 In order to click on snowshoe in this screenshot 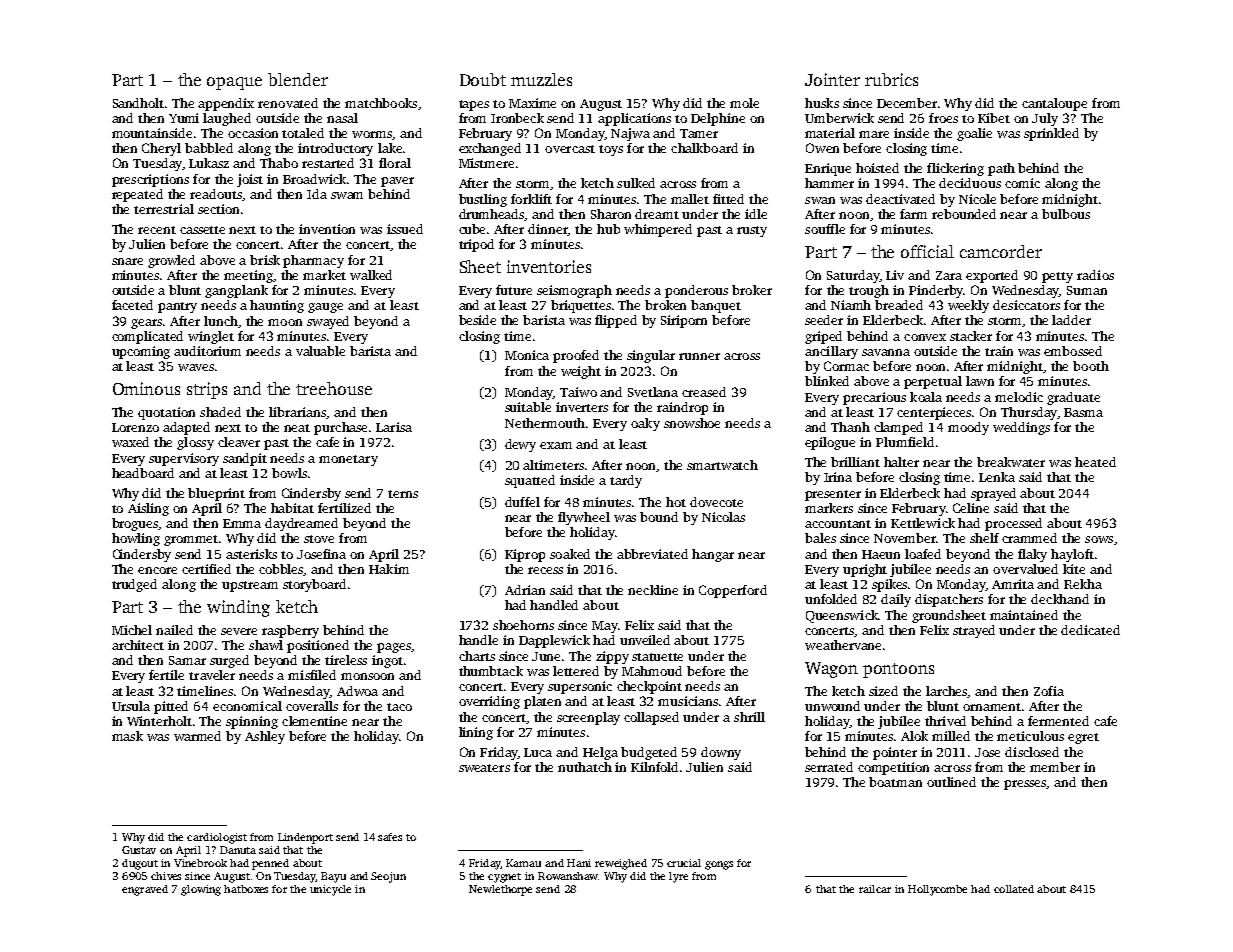, I will do `click(692, 423)`.
